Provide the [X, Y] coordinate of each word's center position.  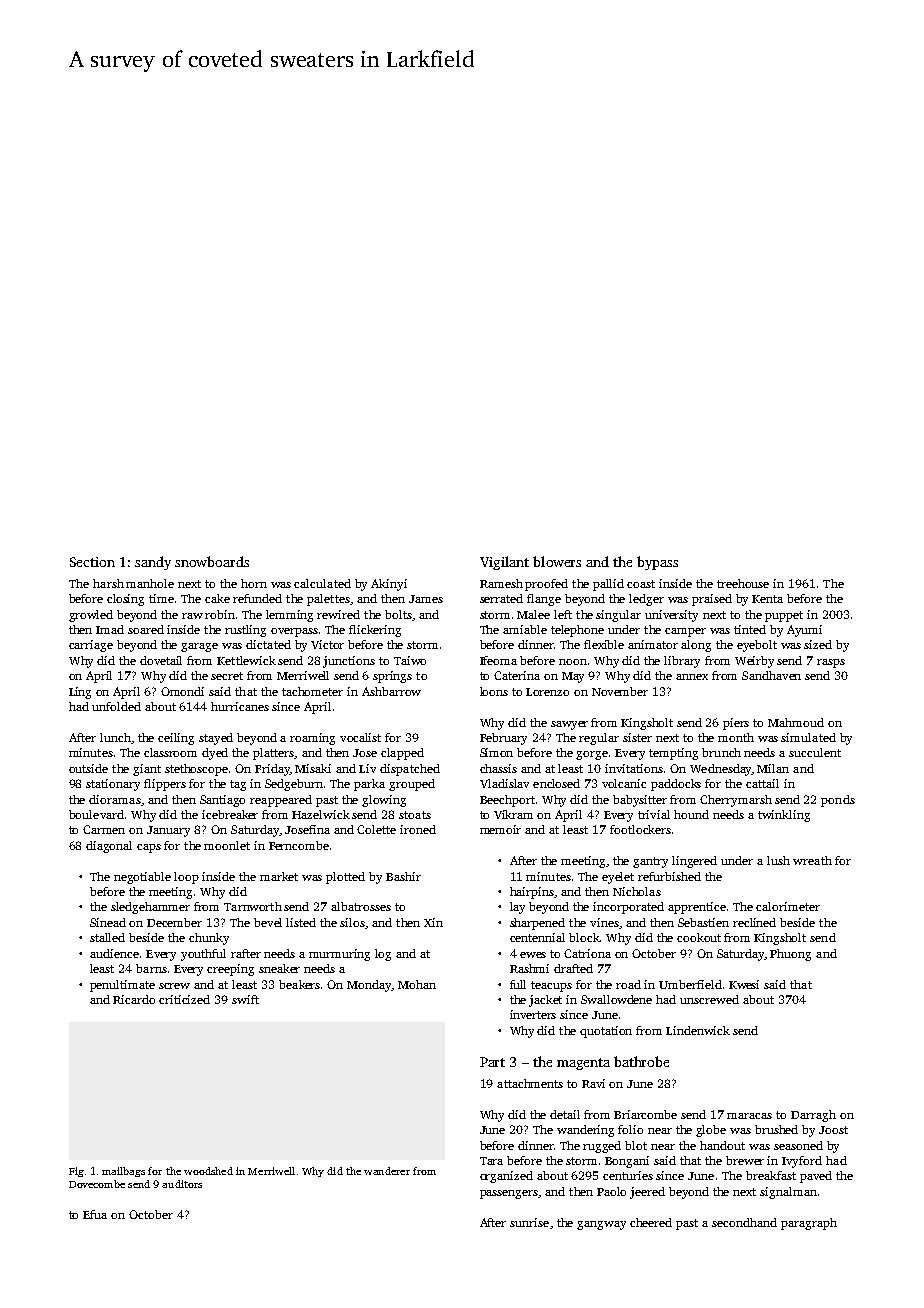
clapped [402, 754]
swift [245, 999]
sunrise [529, 1222]
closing [125, 600]
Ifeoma [498, 660]
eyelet [618, 878]
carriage [91, 646]
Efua [95, 1214]
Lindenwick [698, 1030]
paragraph [809, 1224]
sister [637, 737]
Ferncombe [299, 845]
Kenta [767, 599]
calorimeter [788, 906]
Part [492, 1062]
